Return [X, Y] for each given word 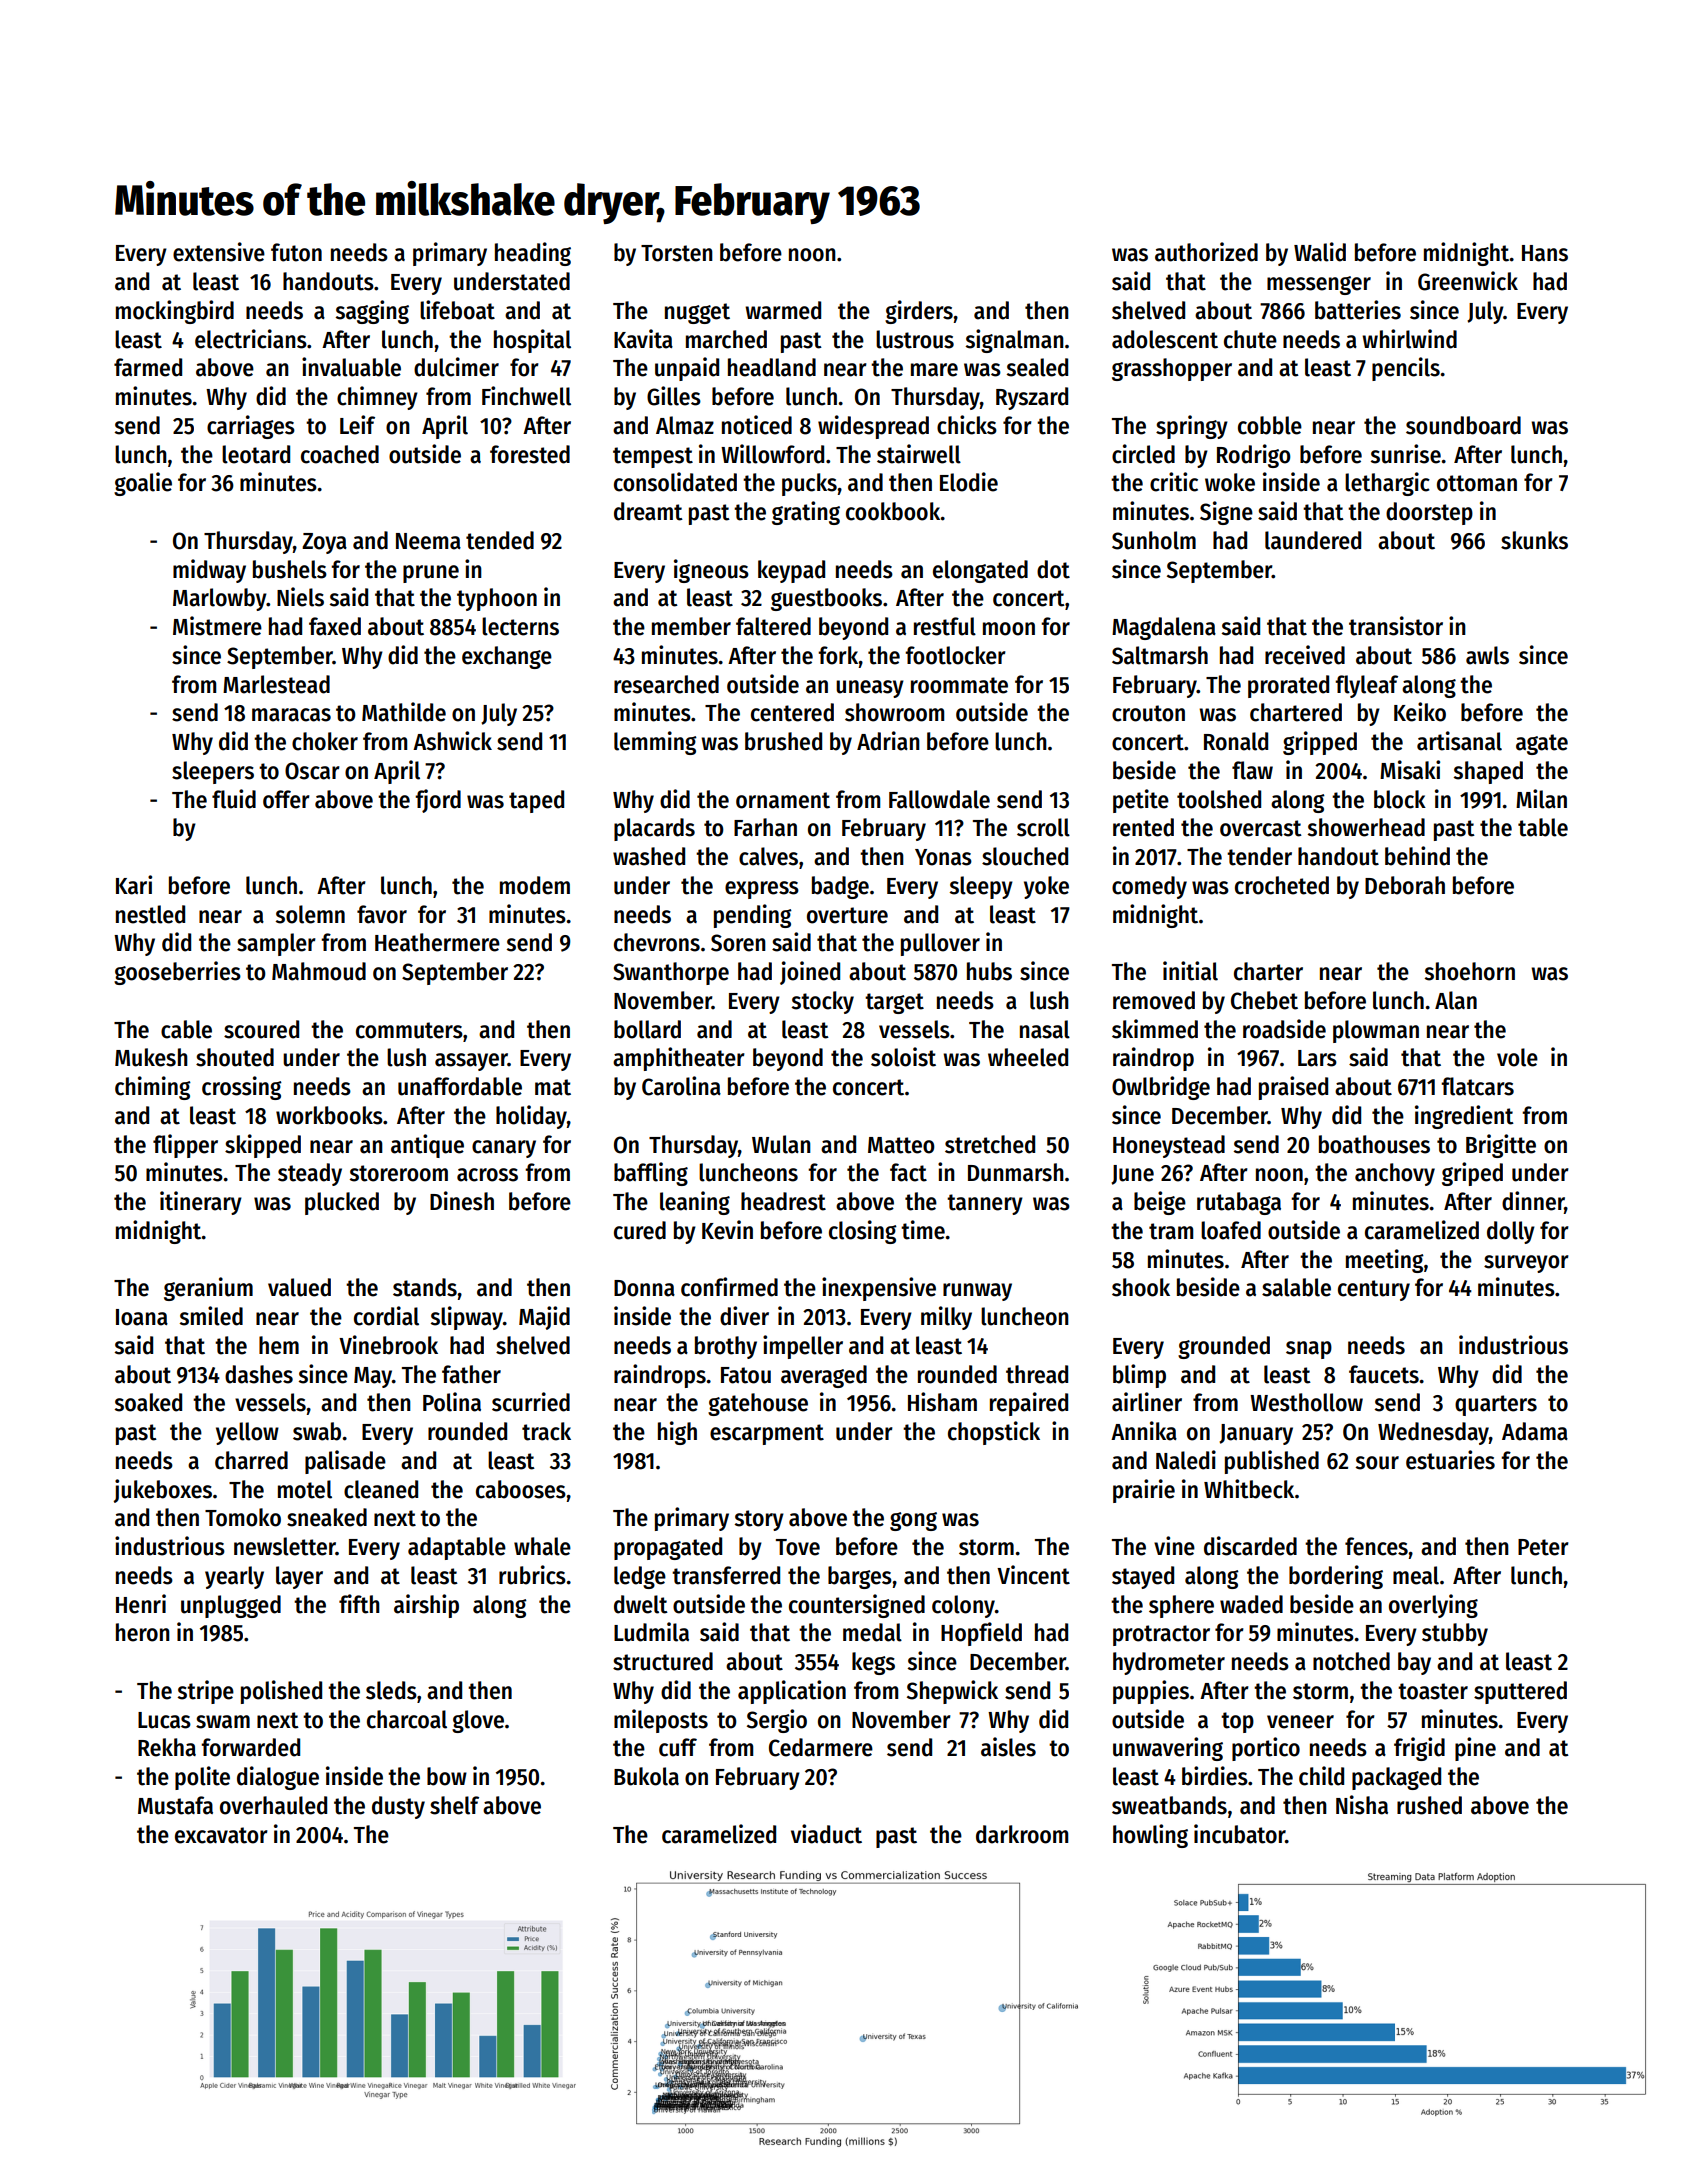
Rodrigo [1254, 456]
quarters [1496, 1405]
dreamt [648, 511]
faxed [335, 626]
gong [913, 1521]
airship [426, 1606]
